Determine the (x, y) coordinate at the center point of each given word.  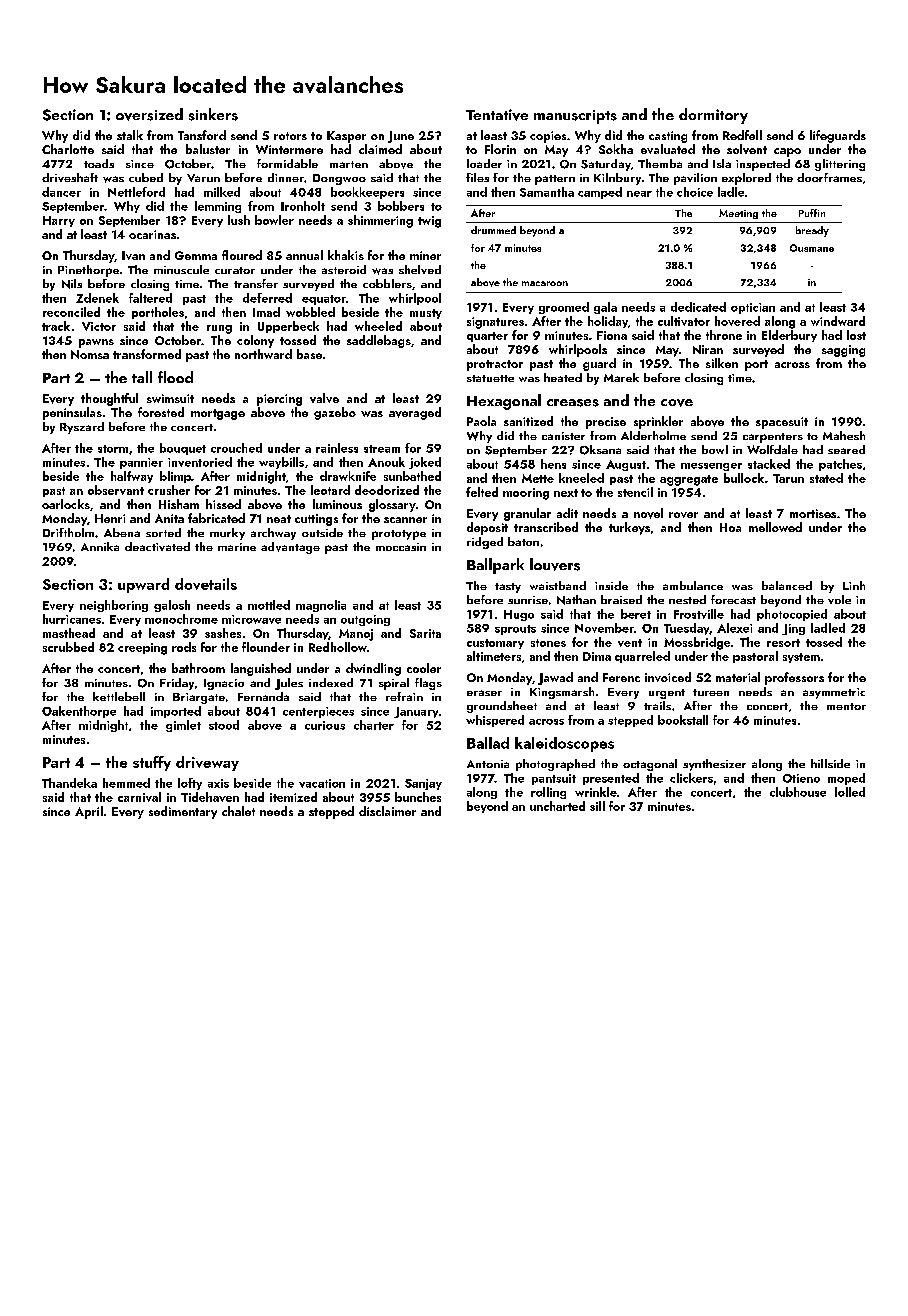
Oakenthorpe (79, 712)
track (56, 326)
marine (237, 547)
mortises (813, 513)
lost (856, 335)
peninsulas (72, 413)
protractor (495, 365)
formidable (287, 163)
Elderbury (789, 336)
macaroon (545, 283)
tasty (508, 588)
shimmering (380, 221)
